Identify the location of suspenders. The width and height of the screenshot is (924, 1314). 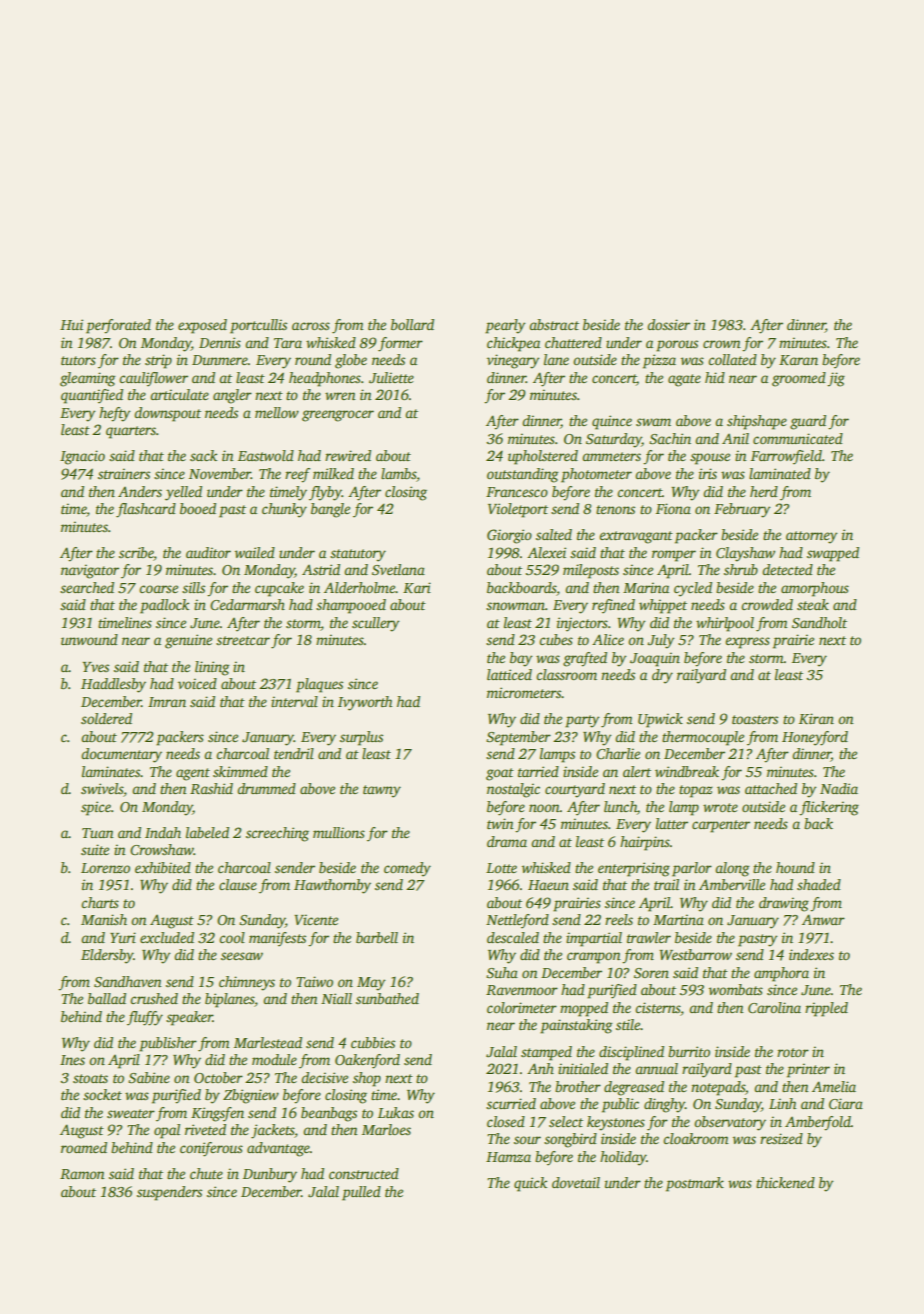
(169, 1193).
